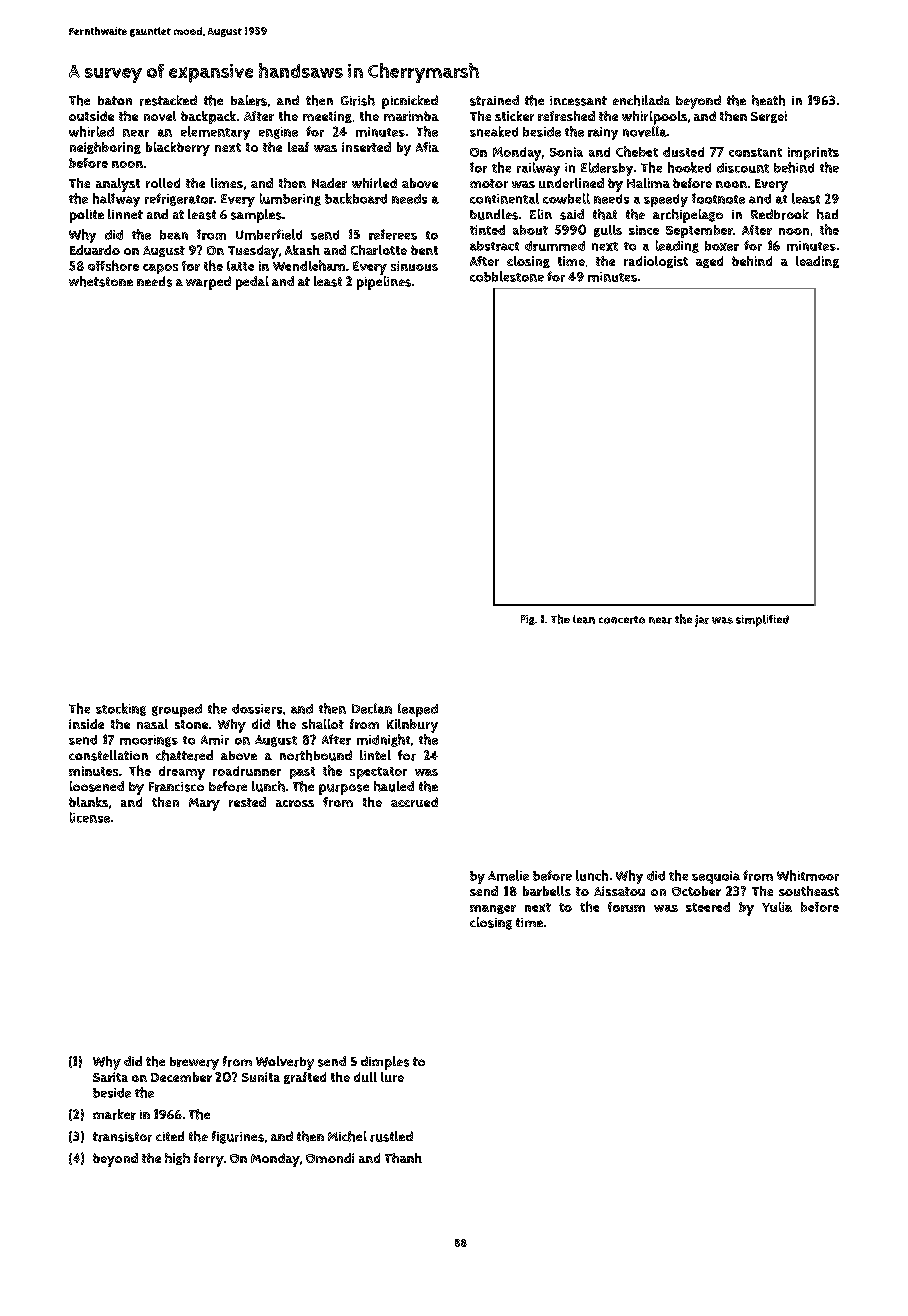 The image size is (908, 1316). Describe the element at coordinates (227, 183) in the screenshot. I see `limes` at that location.
